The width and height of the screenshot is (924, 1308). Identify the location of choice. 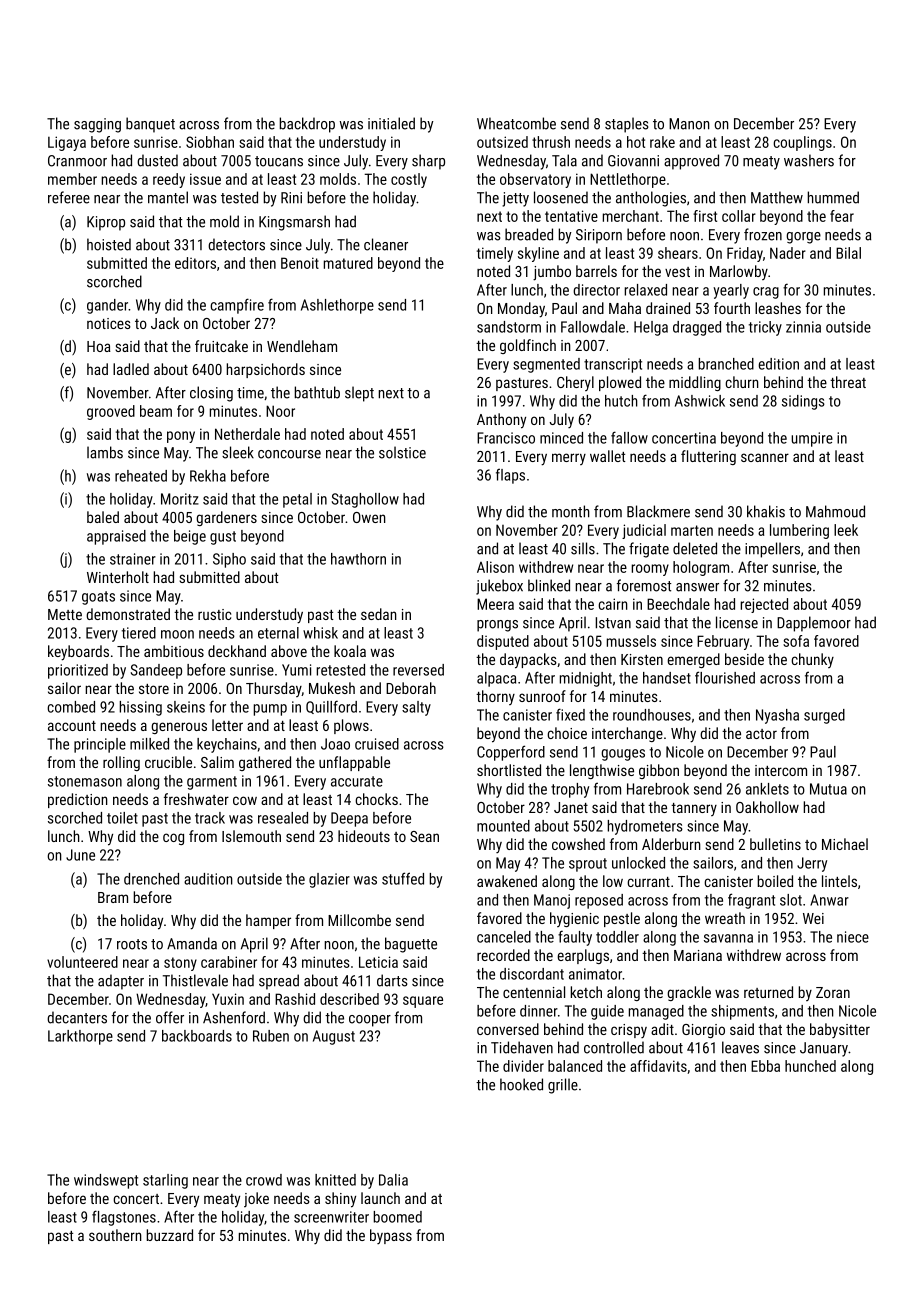
(567, 733).
